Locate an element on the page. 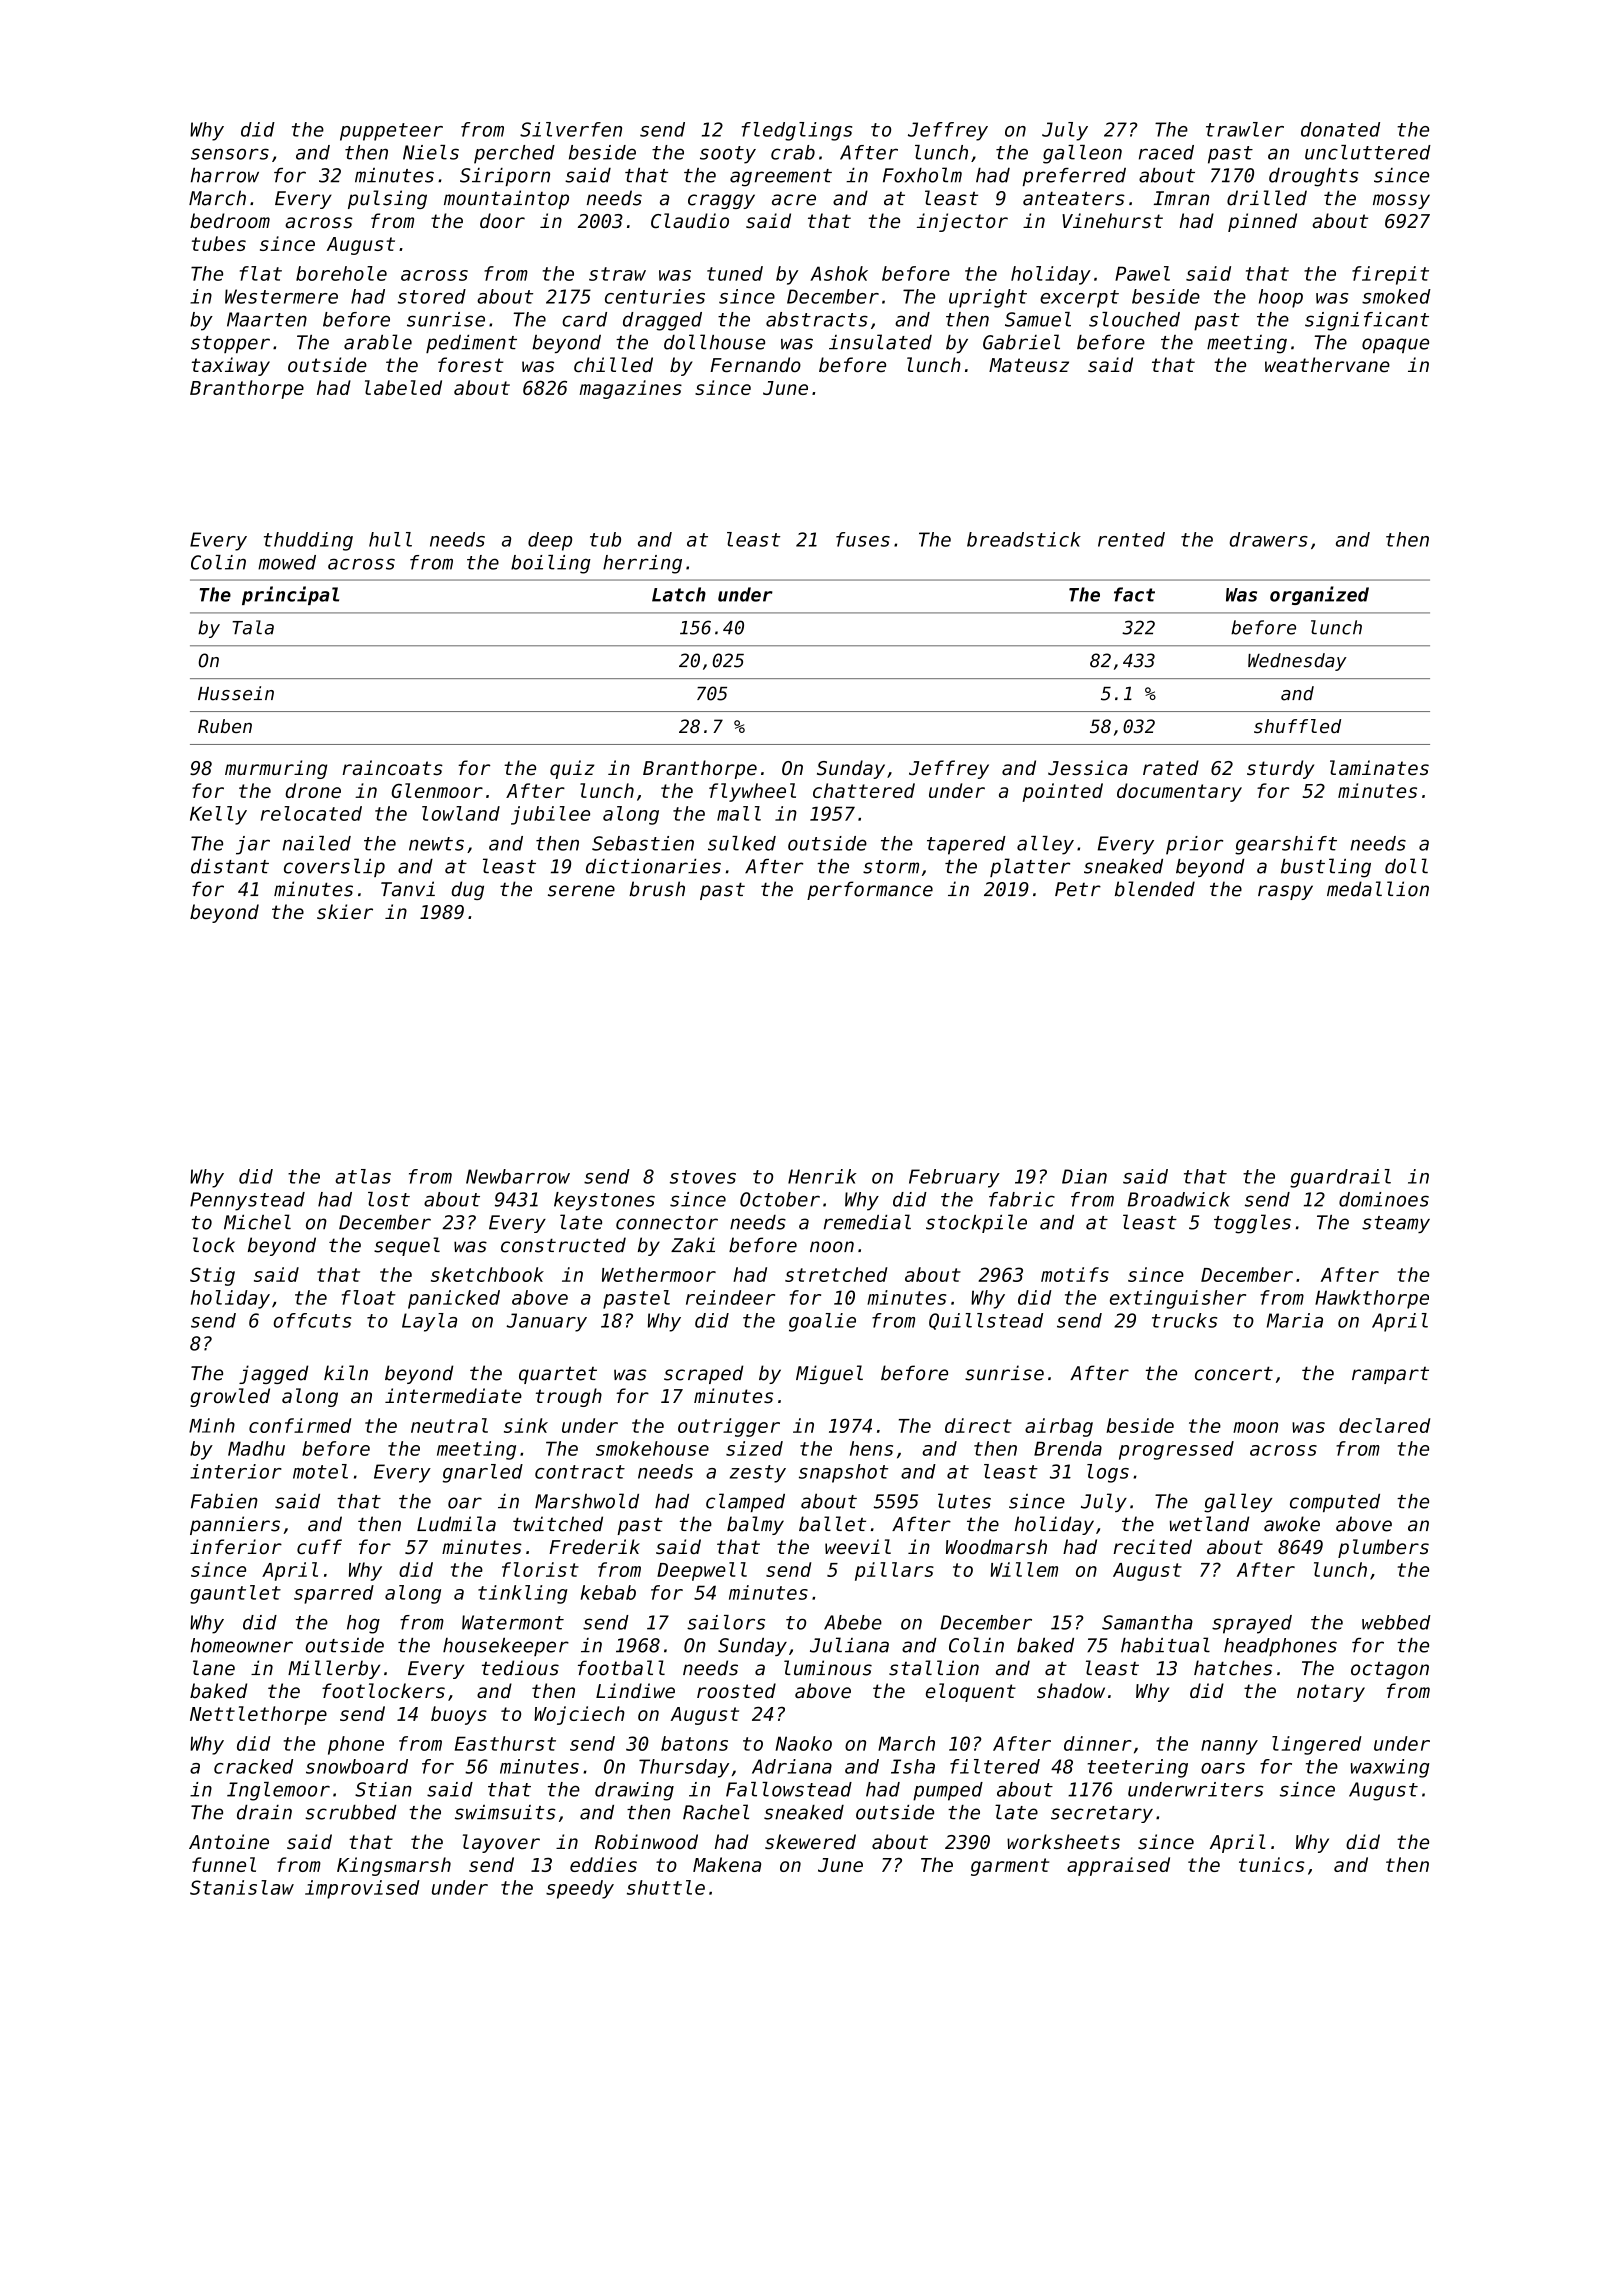  Stig is located at coordinates (212, 1276).
